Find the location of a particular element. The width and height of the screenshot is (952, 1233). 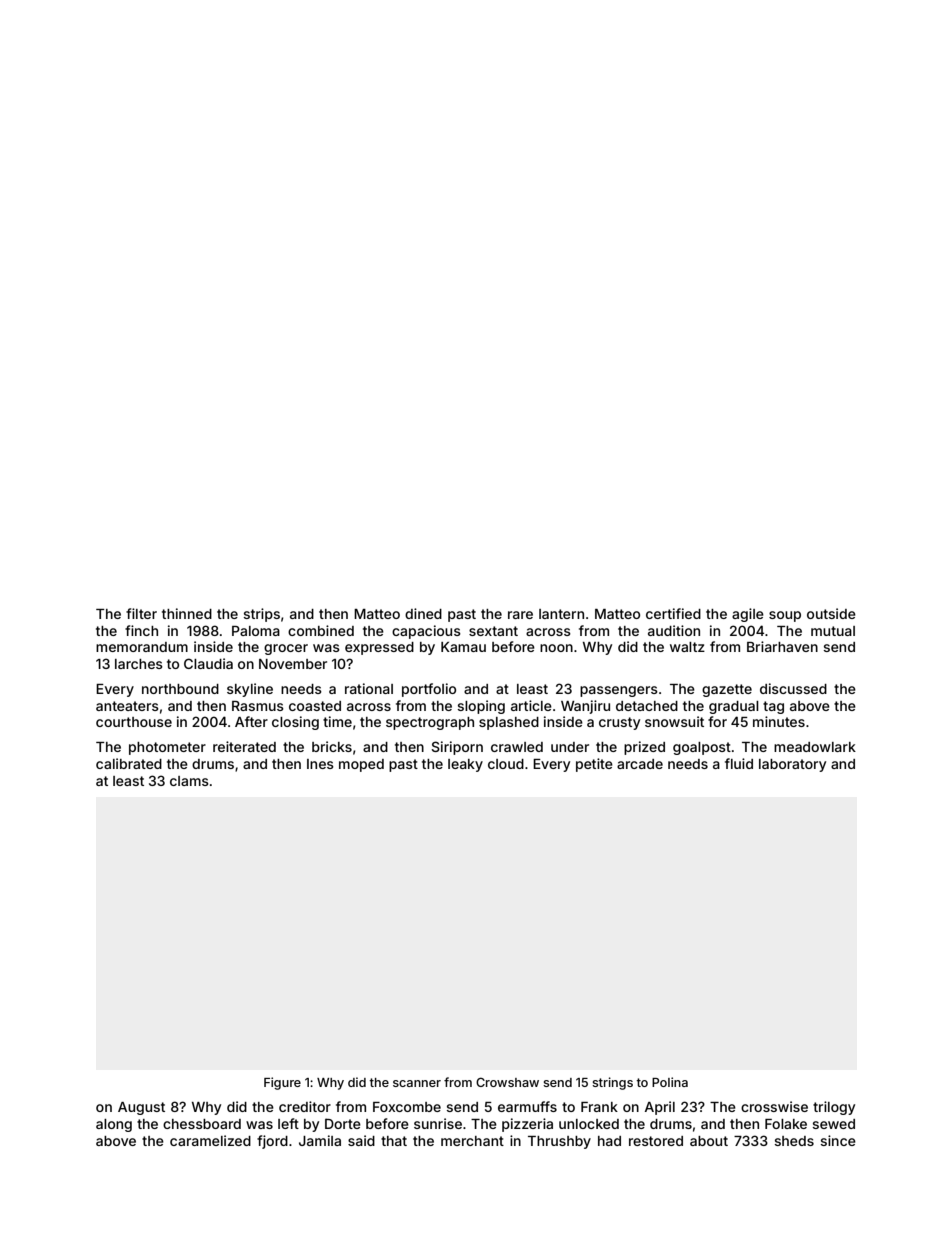

fjord is located at coordinates (272, 1142).
